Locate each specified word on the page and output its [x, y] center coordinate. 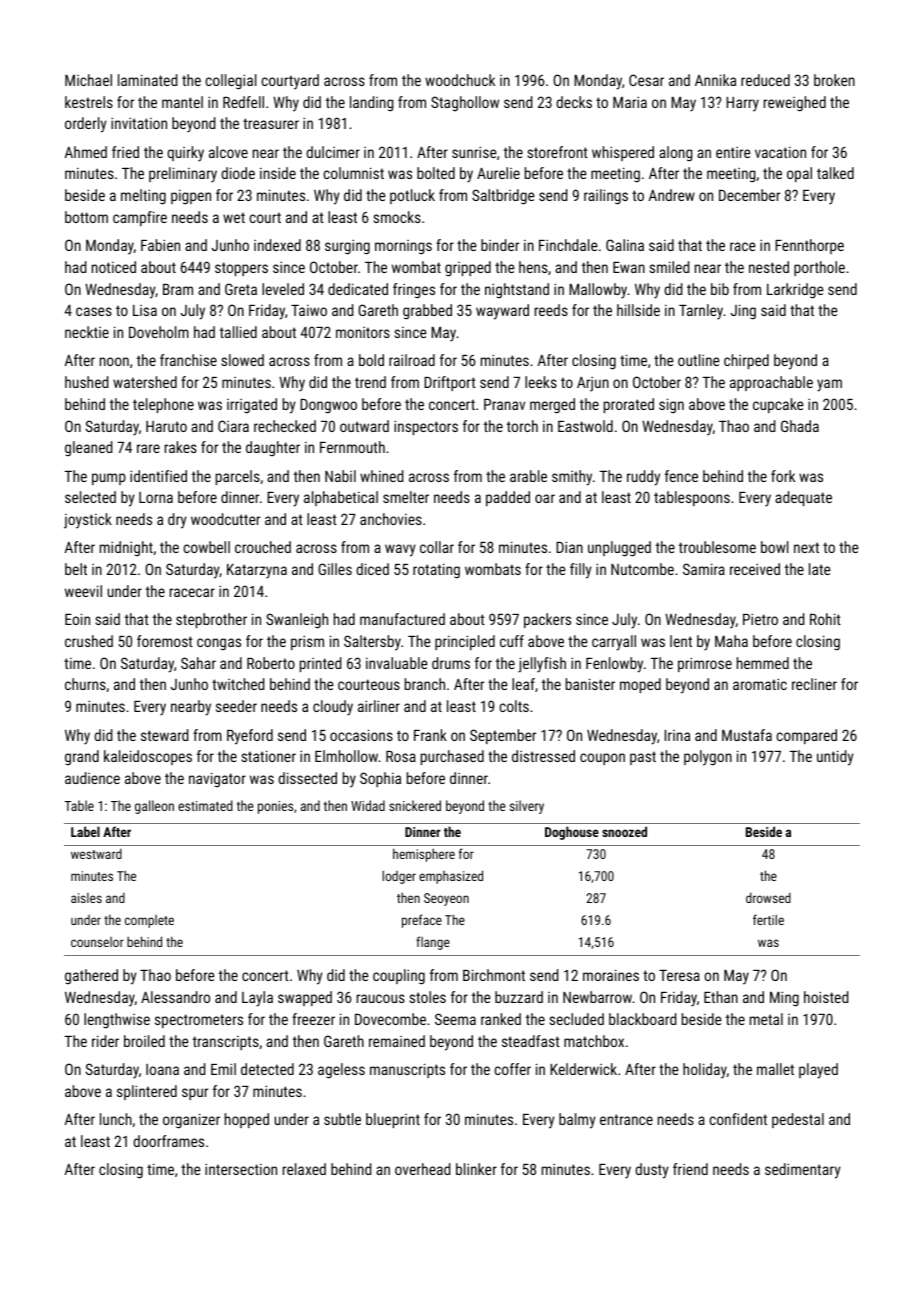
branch [425, 684]
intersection [241, 1169]
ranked [501, 1019]
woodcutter [225, 519]
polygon [708, 758]
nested [769, 267]
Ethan [721, 997]
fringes [414, 291]
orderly [86, 125]
